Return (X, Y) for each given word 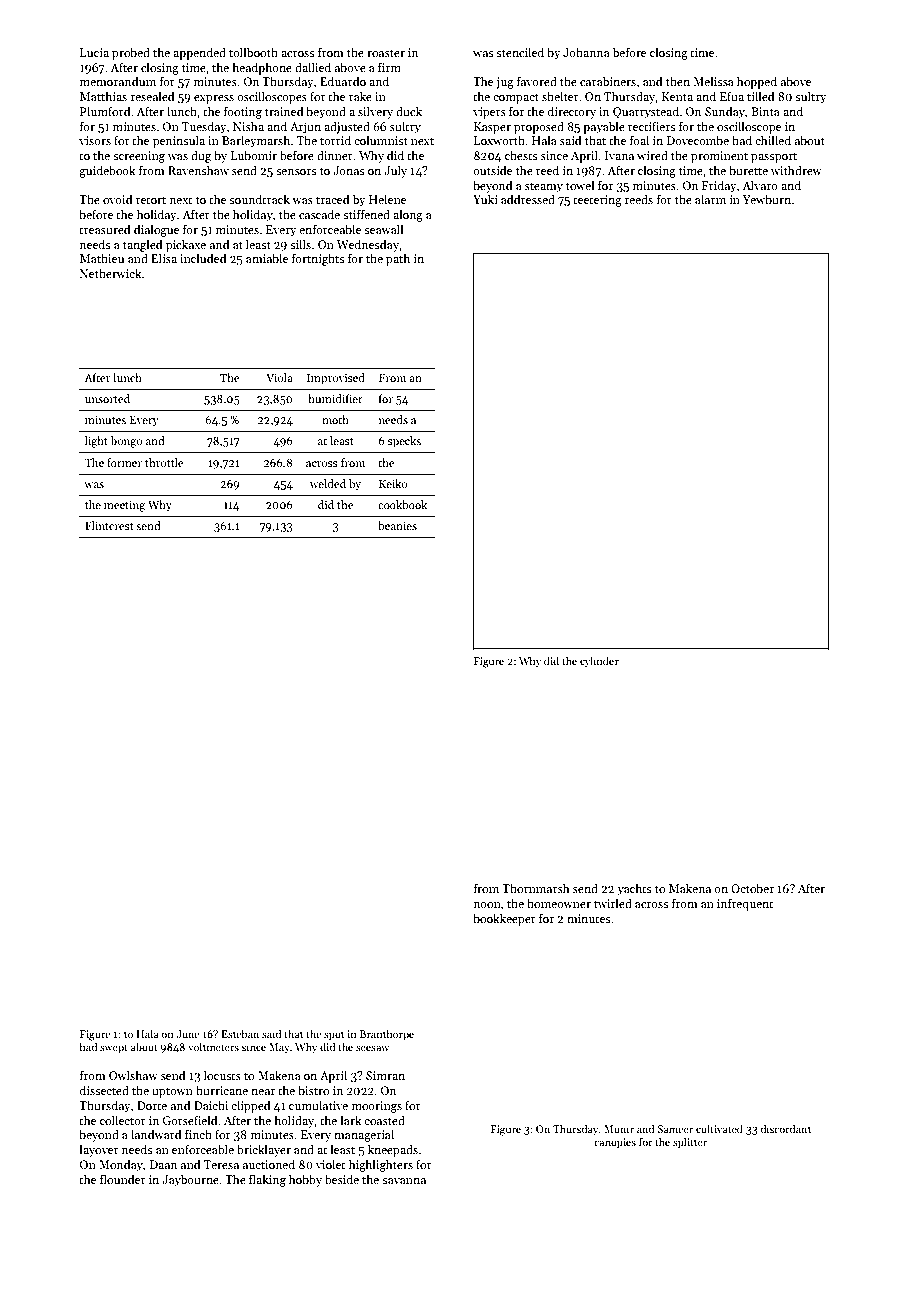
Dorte (152, 1105)
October (752, 888)
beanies (397, 525)
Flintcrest (109, 525)
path (398, 259)
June (187, 1034)
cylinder (599, 661)
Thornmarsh (536, 888)
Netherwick (111, 273)
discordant (786, 1128)
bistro (313, 1090)
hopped (757, 82)
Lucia (94, 52)
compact (516, 98)
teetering (597, 201)
